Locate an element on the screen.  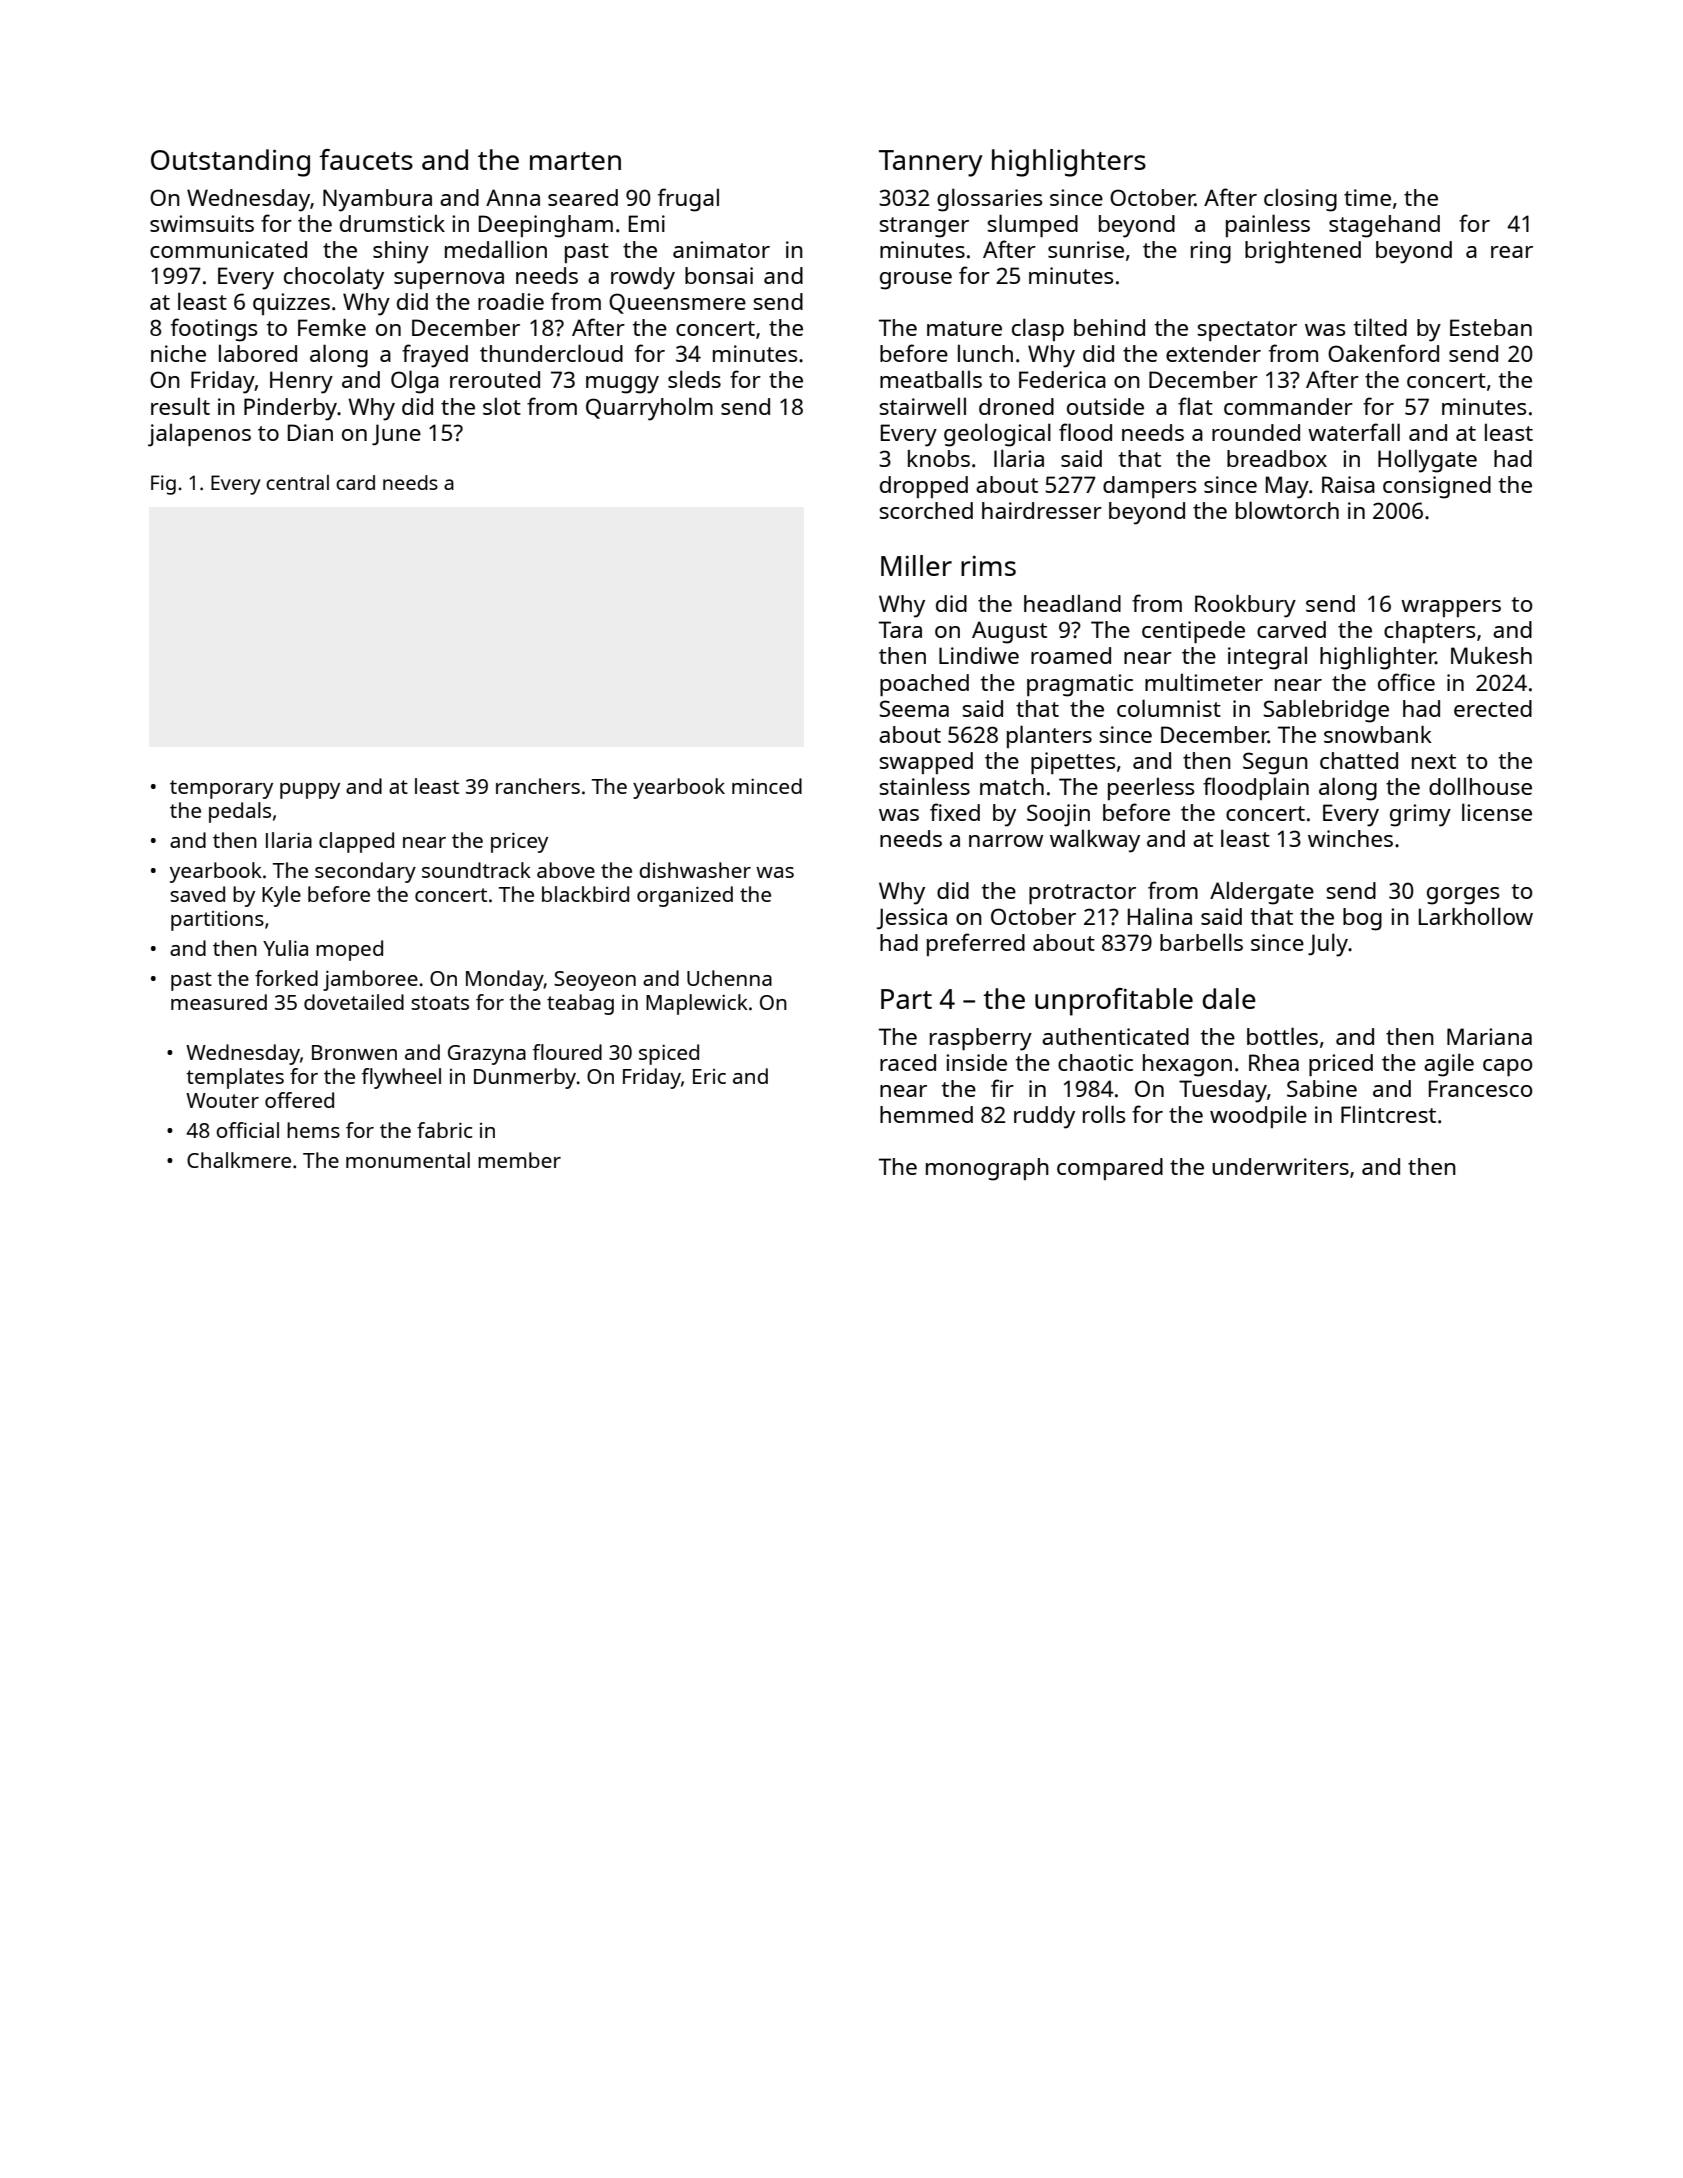
swimsuits is located at coordinates (202, 223).
